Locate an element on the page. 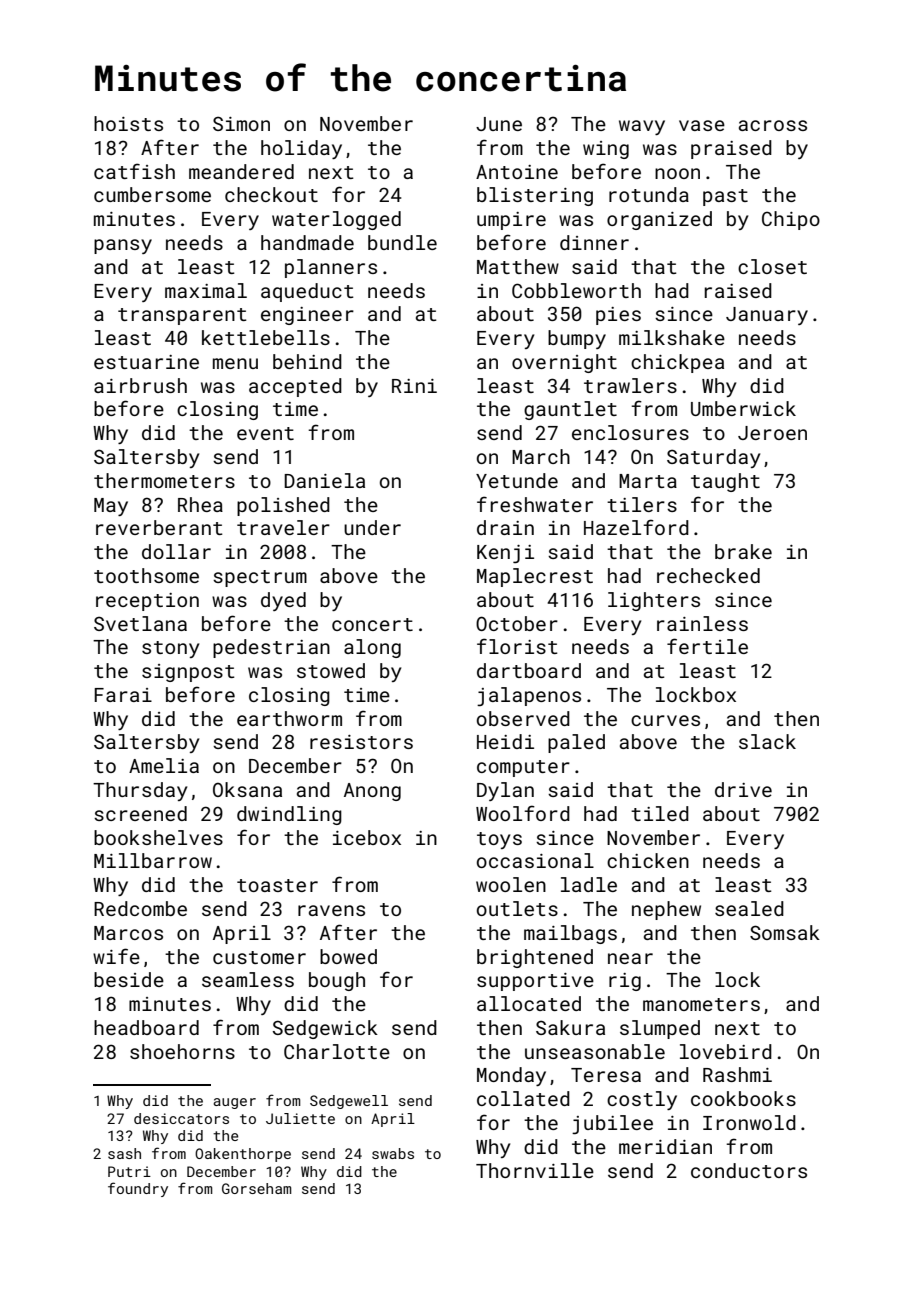  fertile is located at coordinates (707, 646).
